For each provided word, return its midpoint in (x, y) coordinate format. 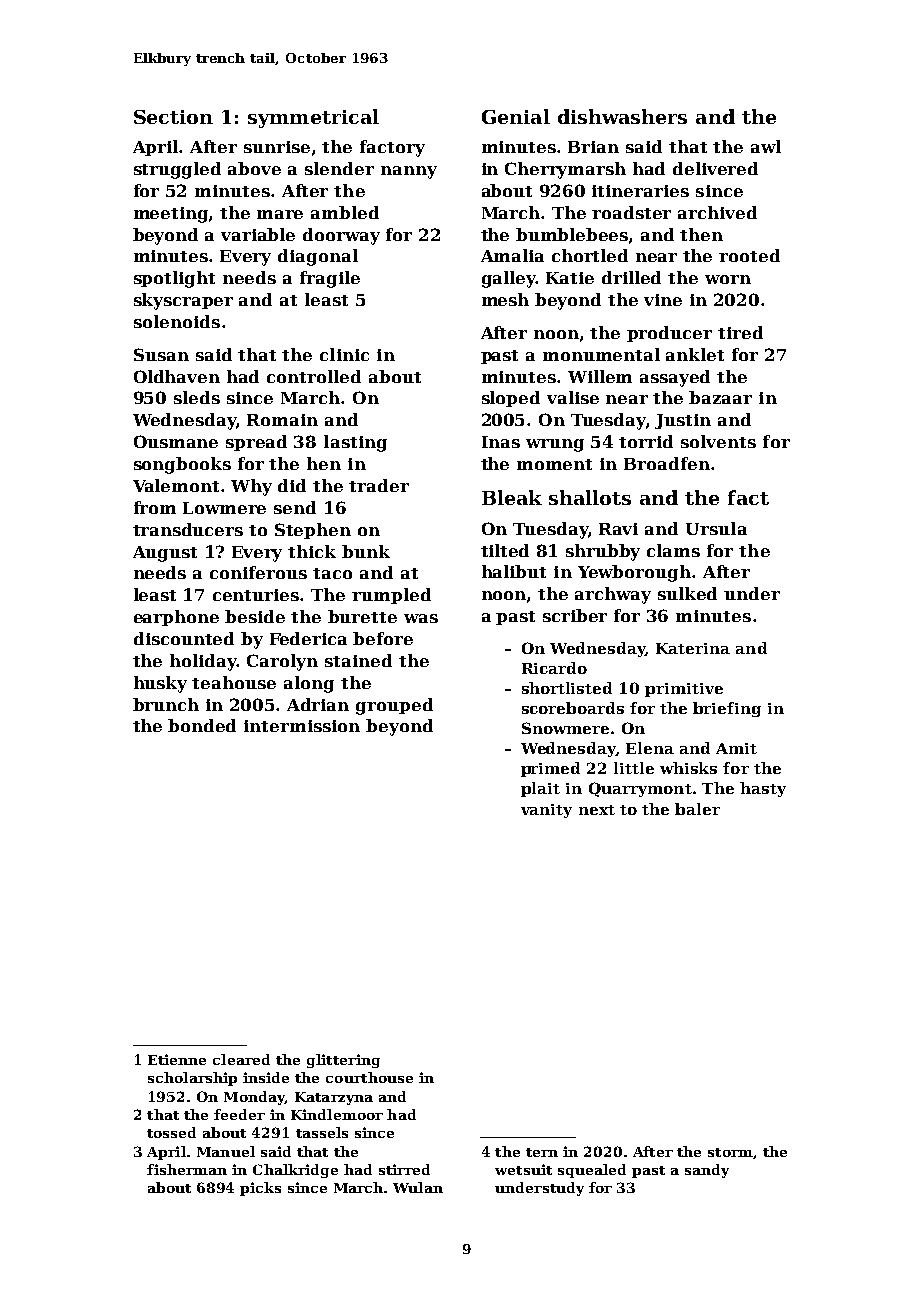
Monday (254, 1098)
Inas (501, 442)
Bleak (512, 497)
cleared (241, 1059)
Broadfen (667, 463)
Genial (516, 116)
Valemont (176, 485)
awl (766, 146)
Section (173, 117)
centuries (256, 595)
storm (730, 1152)
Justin (683, 421)
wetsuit (523, 1169)
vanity (546, 811)
